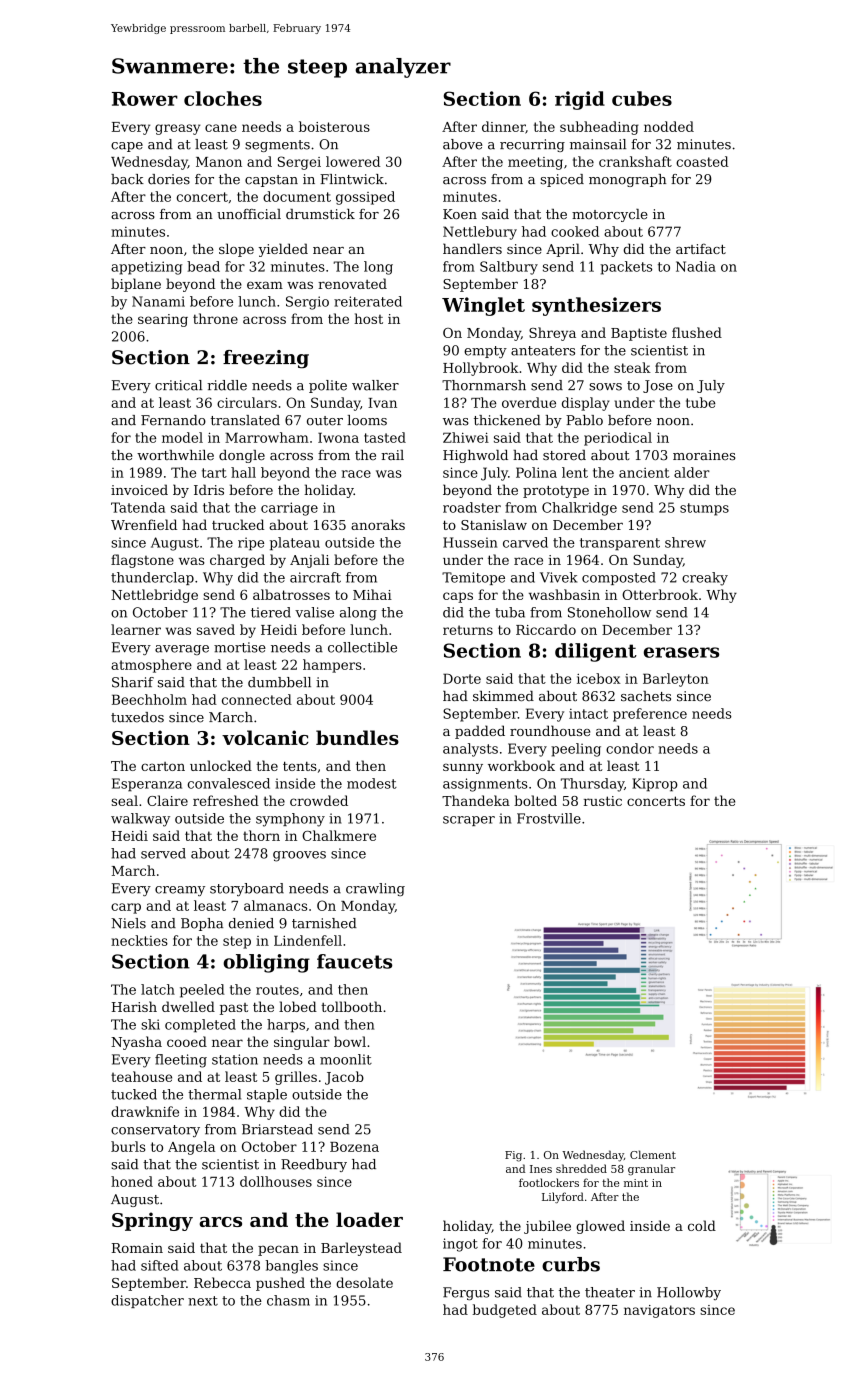  What do you see at coordinates (202, 991) in the screenshot?
I see `peeled` at bounding box center [202, 991].
